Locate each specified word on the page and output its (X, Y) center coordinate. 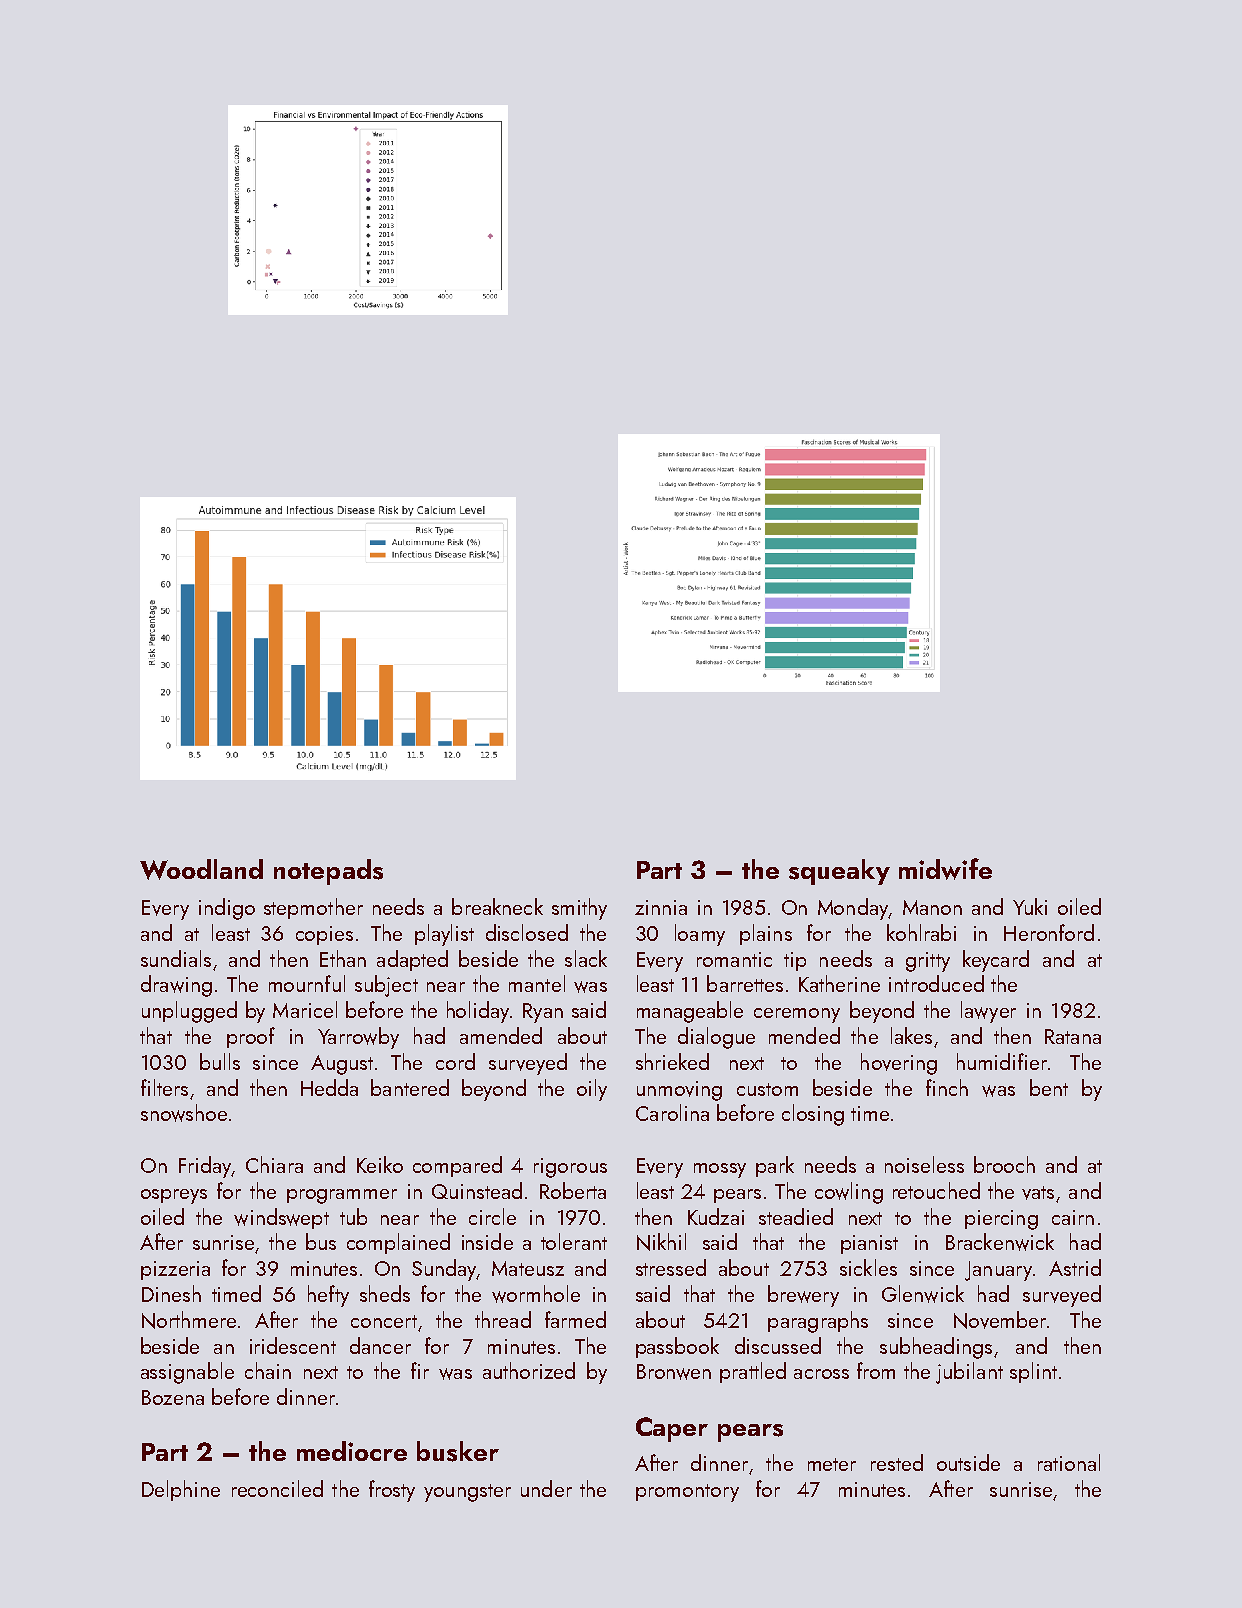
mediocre (352, 1451)
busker (458, 1451)
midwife (945, 869)
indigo (227, 909)
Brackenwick (1000, 1242)
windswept (281, 1218)
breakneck (497, 906)
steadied (796, 1216)
